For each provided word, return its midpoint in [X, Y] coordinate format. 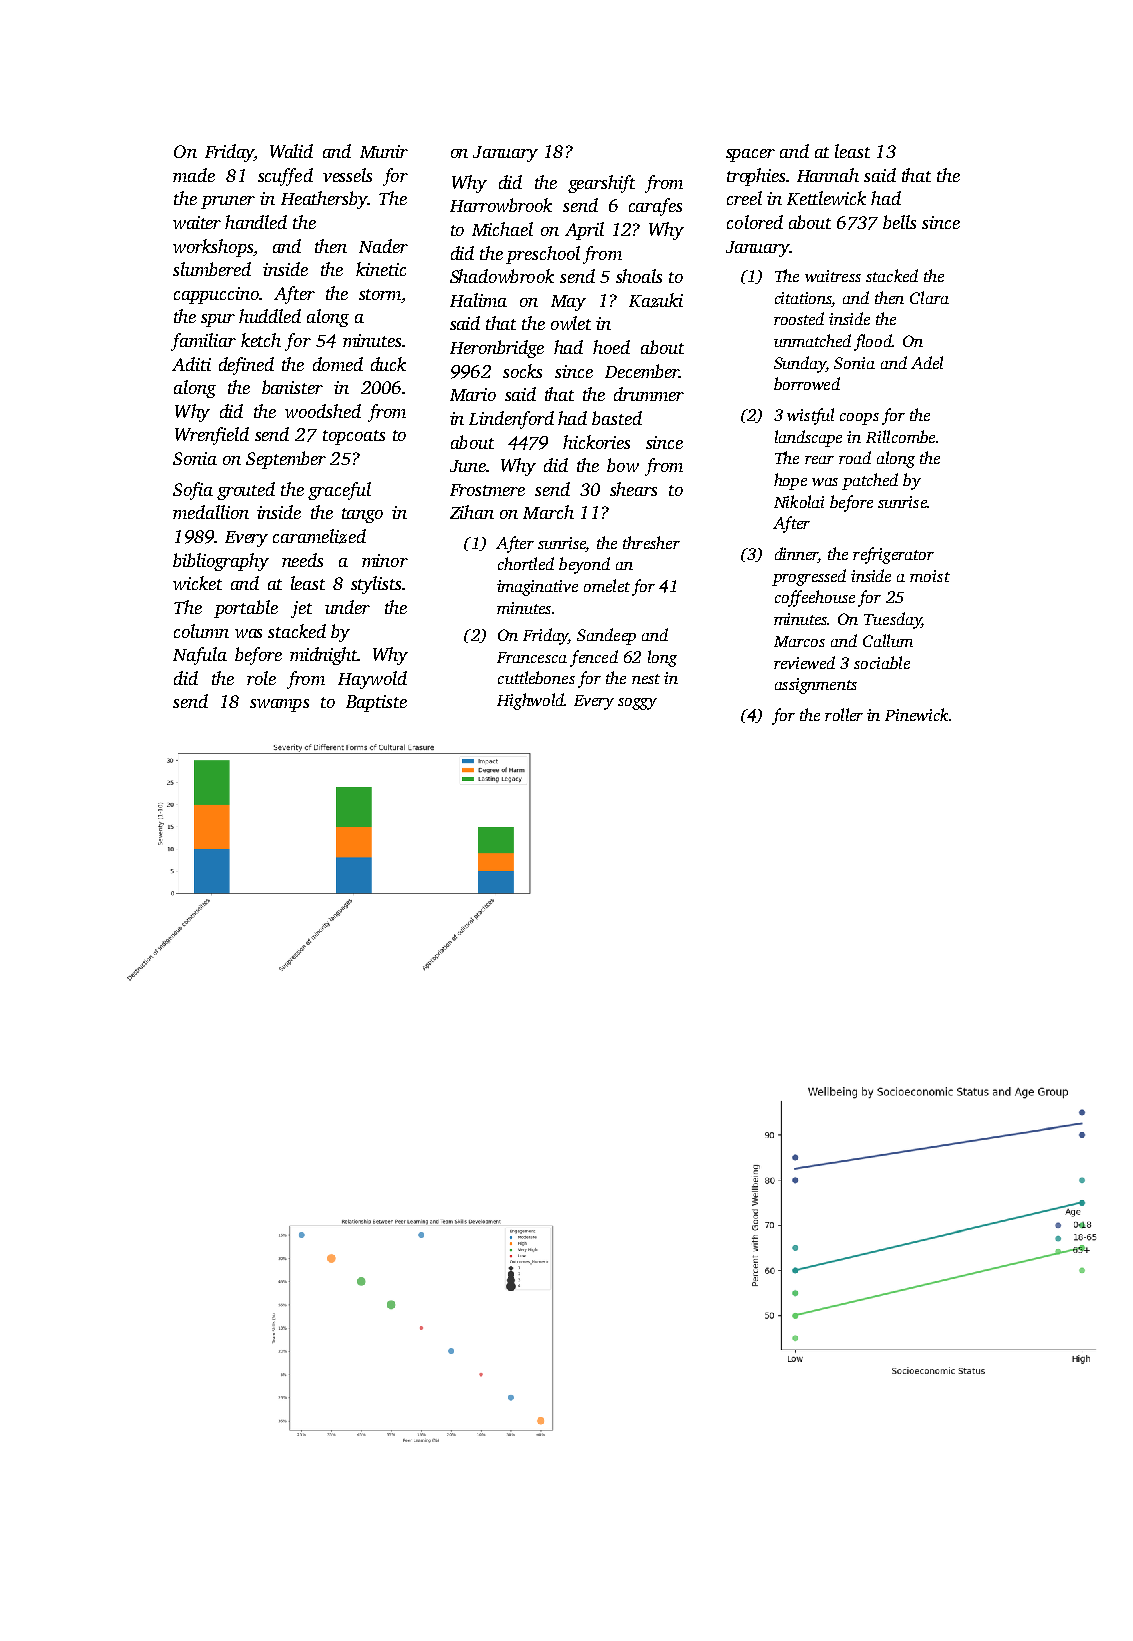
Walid [291, 151]
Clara [929, 297]
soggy [637, 704]
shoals [639, 276]
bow [623, 465]
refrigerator [893, 555]
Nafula [200, 656]
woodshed [323, 411]
